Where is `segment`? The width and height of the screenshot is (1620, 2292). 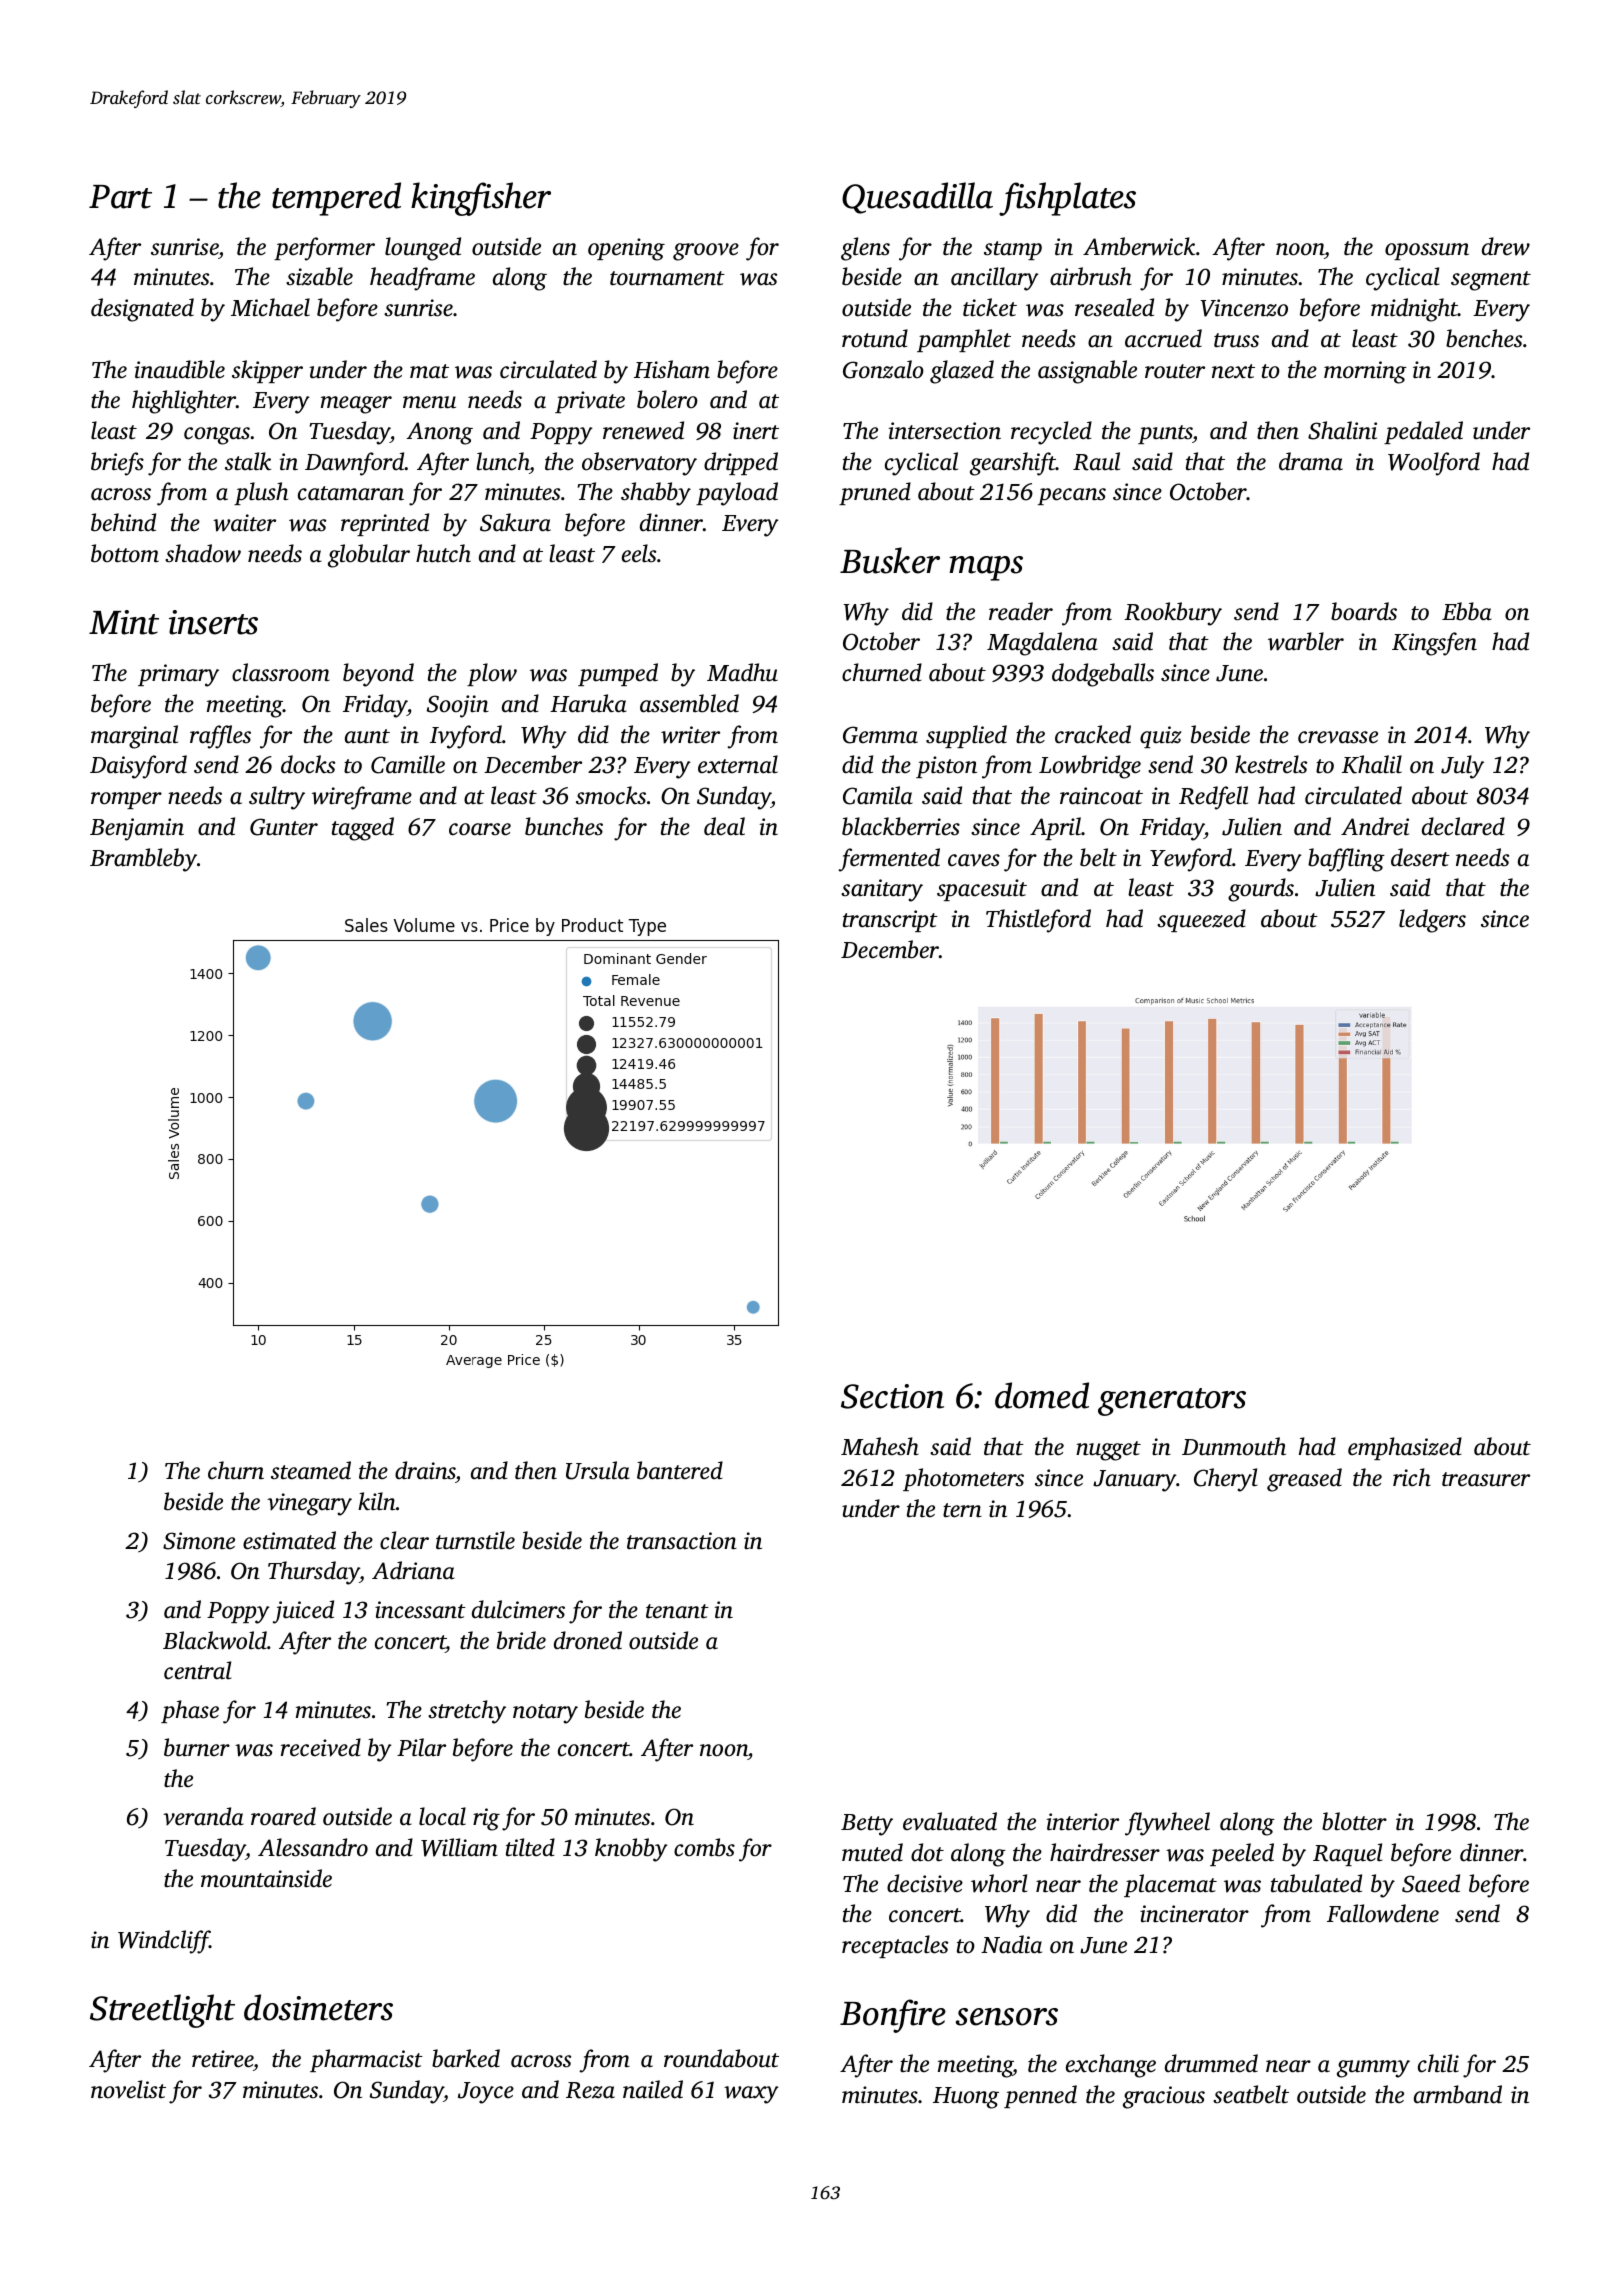 segment is located at coordinates (1491, 281).
